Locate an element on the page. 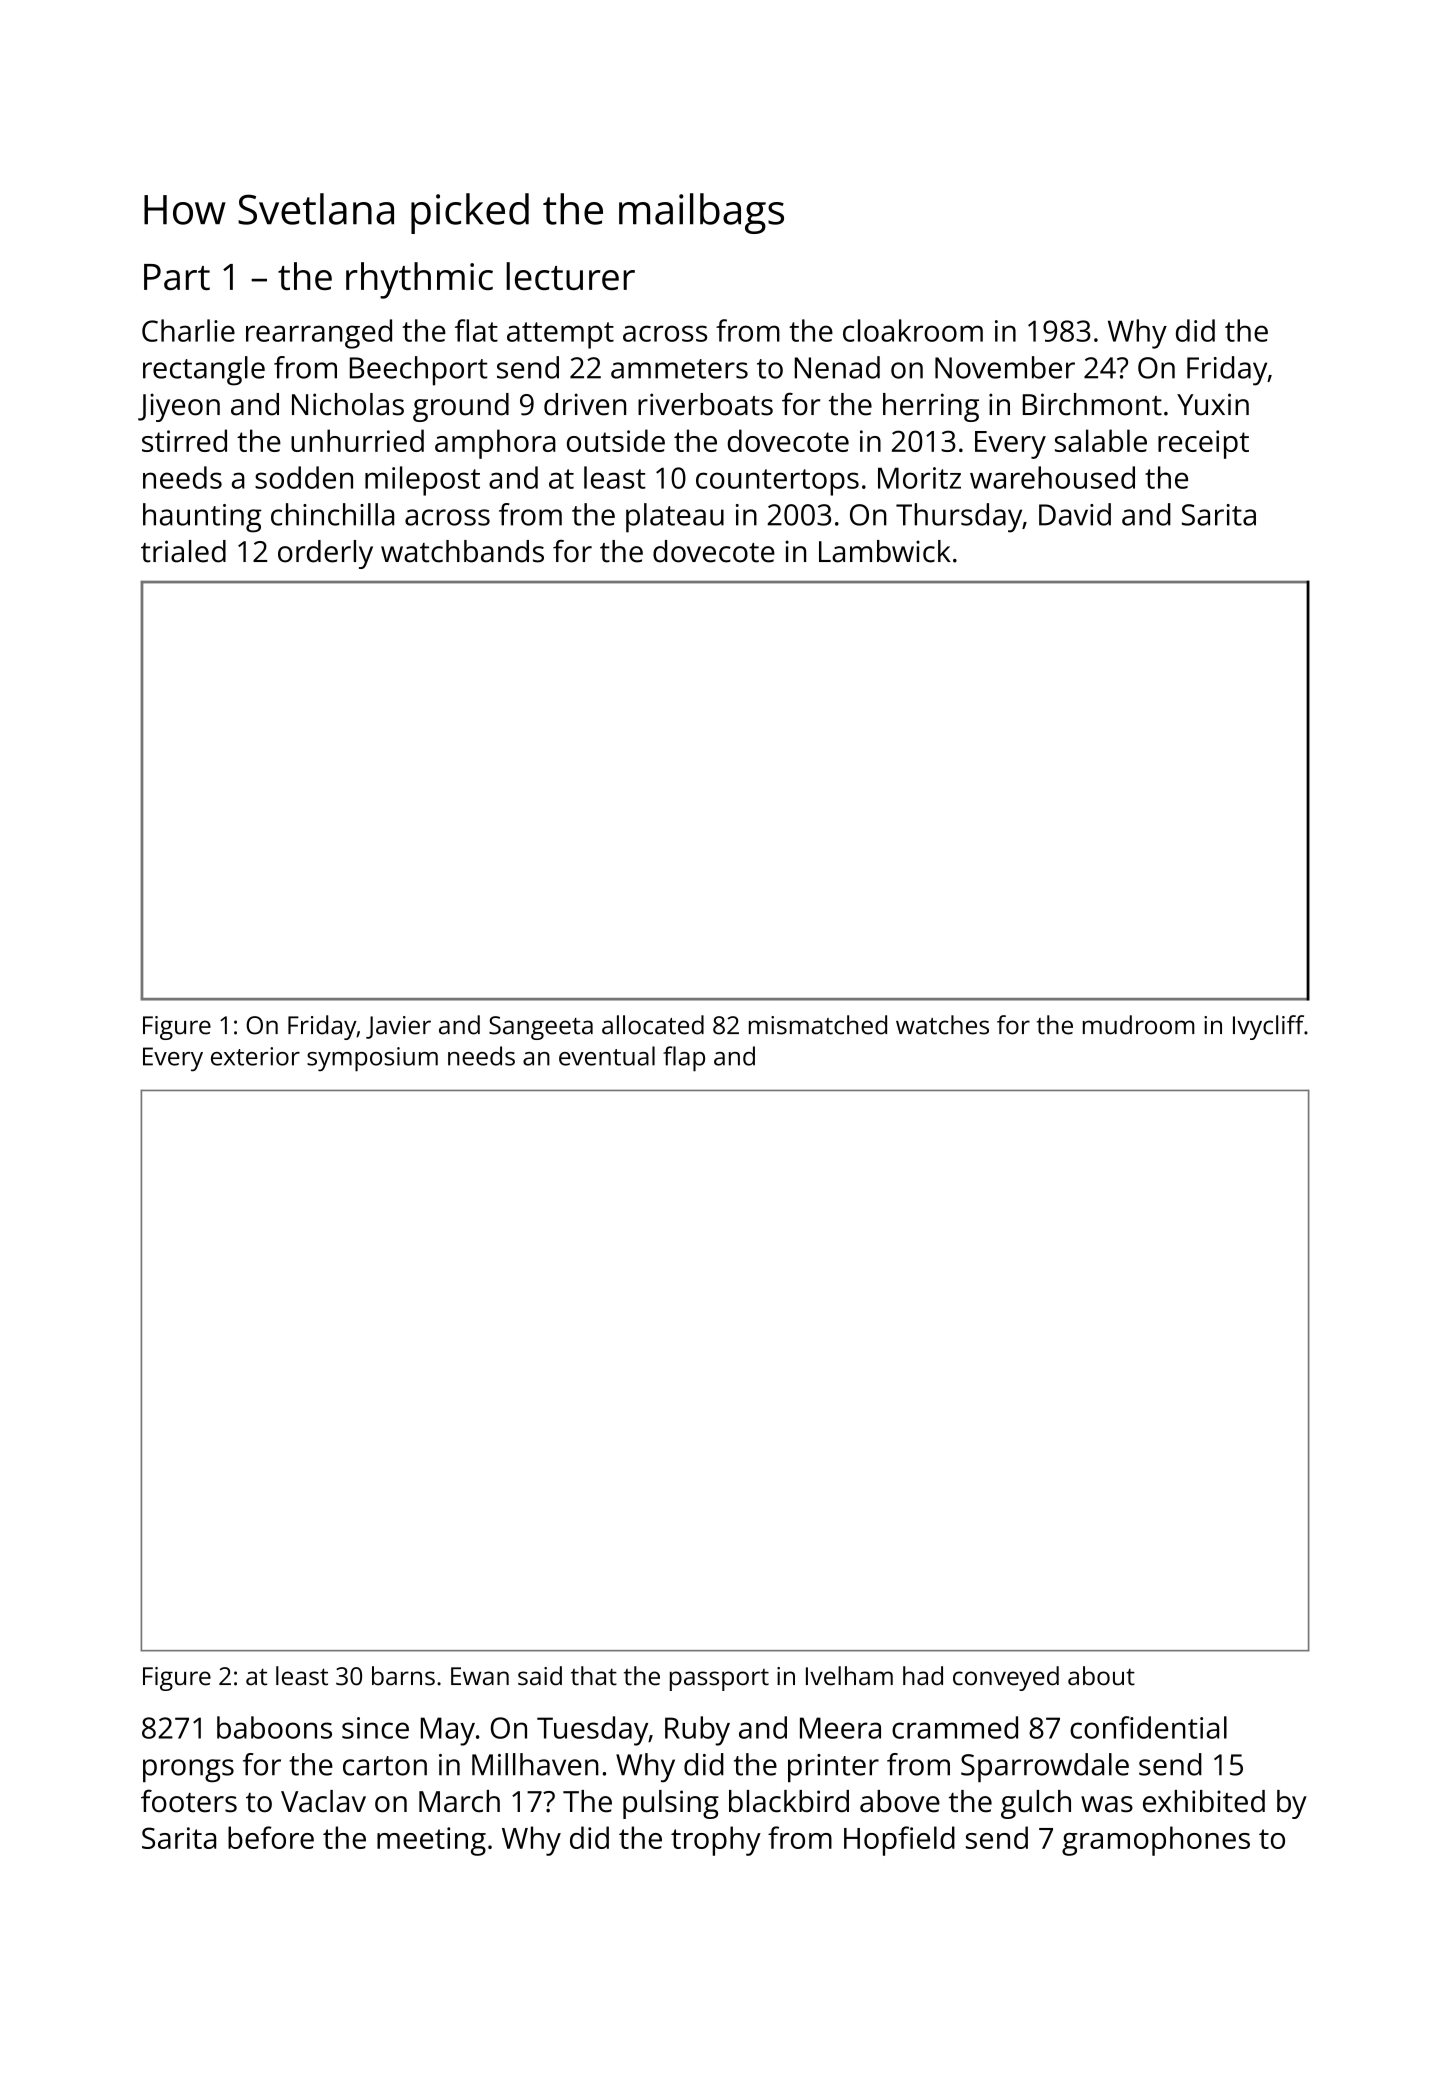 The height and width of the document is (2100, 1450). watches is located at coordinates (942, 1025).
